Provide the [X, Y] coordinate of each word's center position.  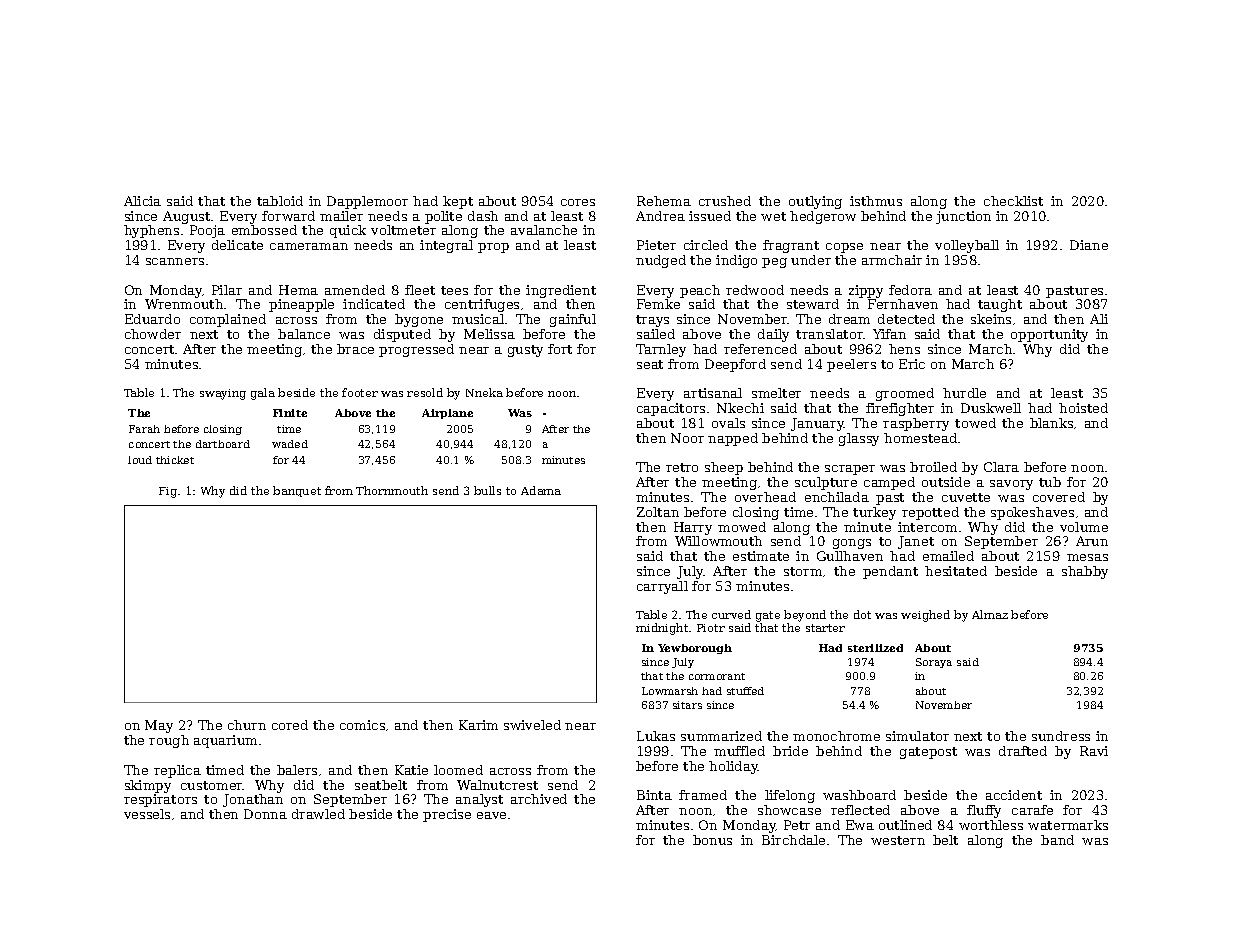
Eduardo [152, 319]
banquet [297, 491]
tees [454, 290]
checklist [1013, 201]
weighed [925, 616]
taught [1000, 305]
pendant [890, 572]
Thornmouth [392, 490]
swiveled [532, 725]
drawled [318, 814]
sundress [1061, 736]
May [159, 726]
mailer [341, 216]
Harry [693, 528]
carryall [662, 587]
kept [458, 202]
